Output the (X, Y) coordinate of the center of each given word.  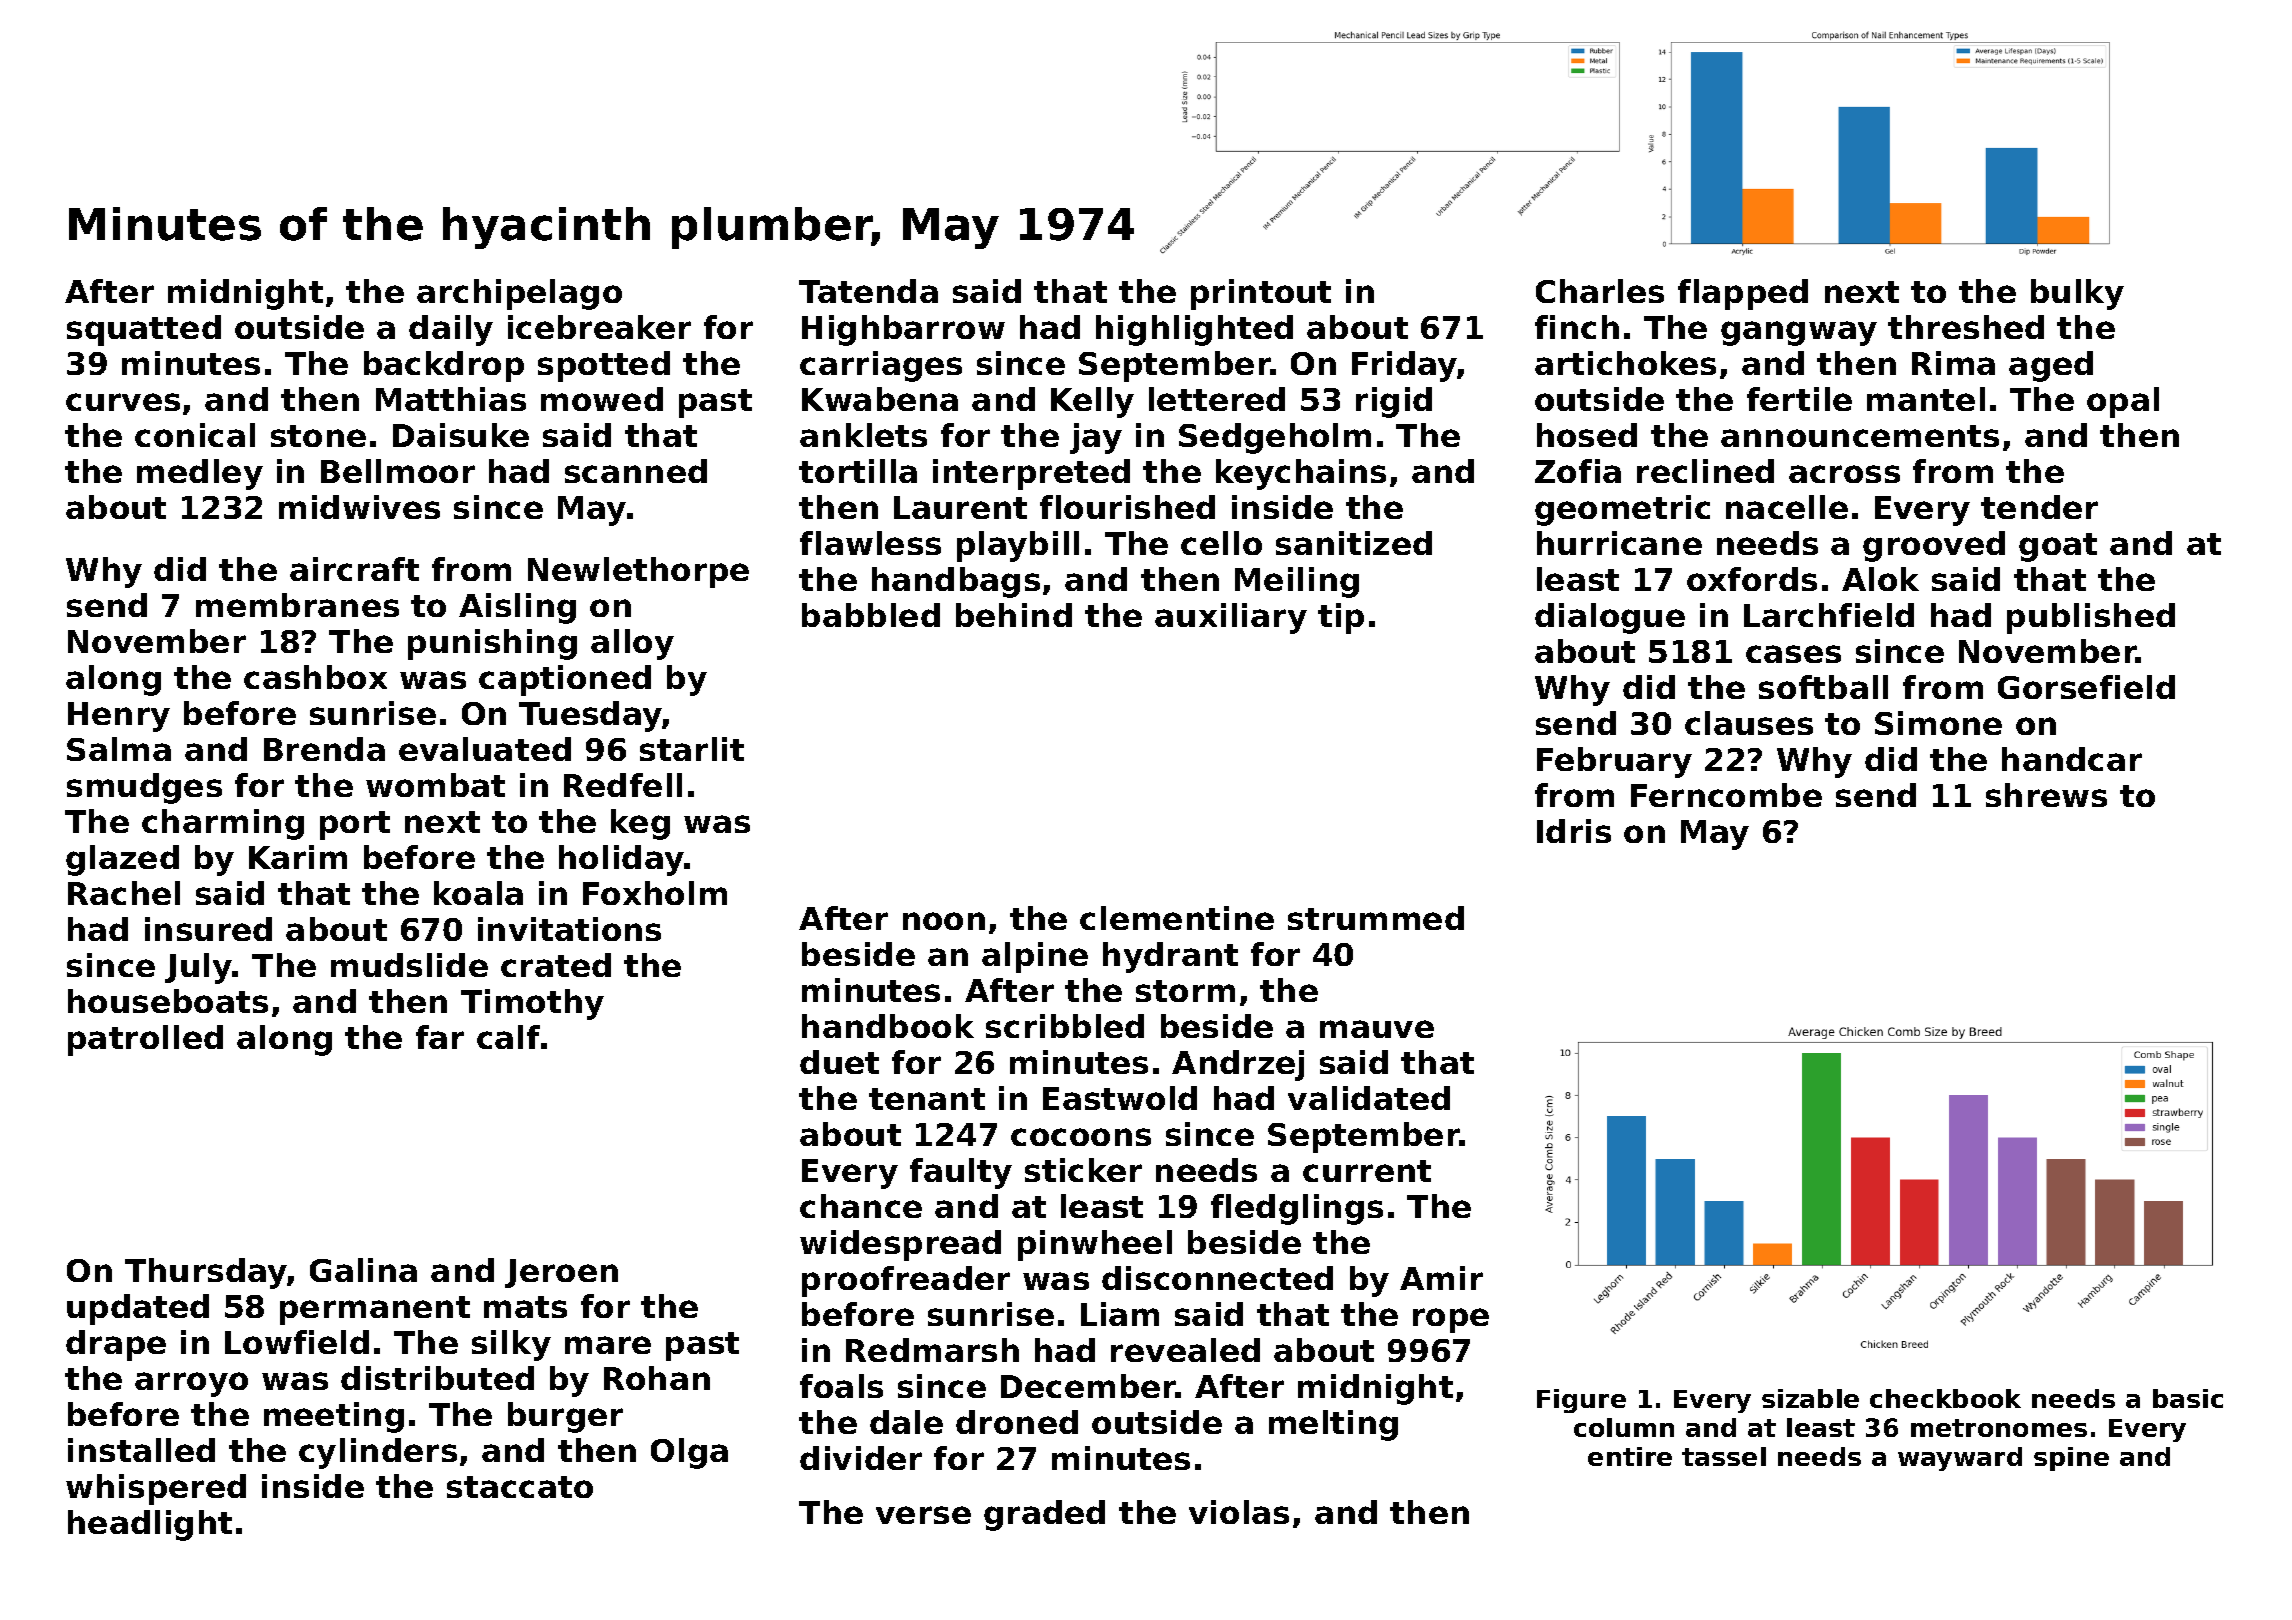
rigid (1394, 402)
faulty (961, 1173)
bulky (2077, 294)
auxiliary (1231, 618)
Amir (1441, 1278)
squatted (144, 330)
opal (2123, 402)
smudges (144, 788)
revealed (1185, 1350)
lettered (1217, 399)
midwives (359, 507)
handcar (2072, 759)
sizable (1810, 1398)
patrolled (145, 1040)
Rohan (657, 1378)
